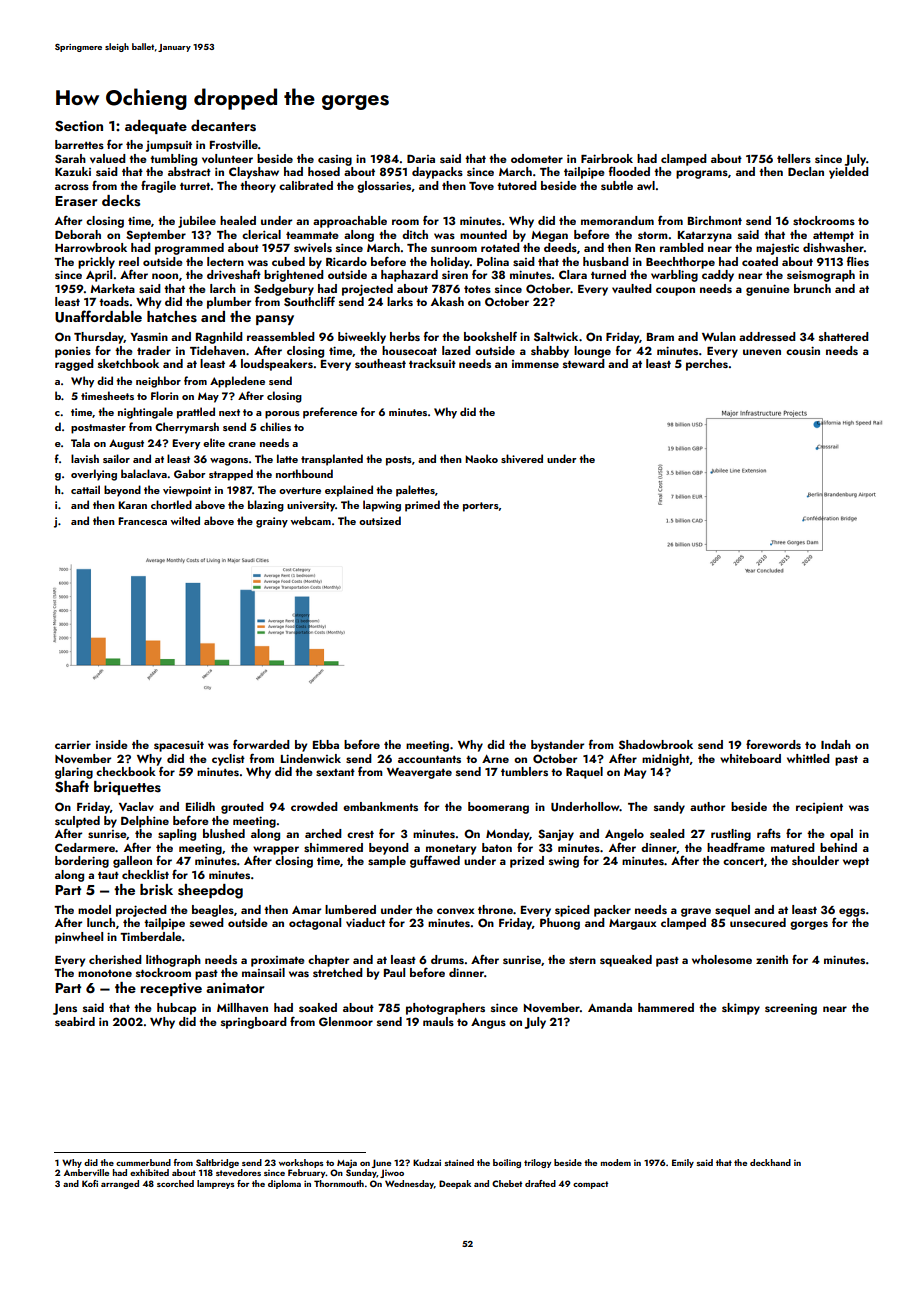  What do you see at coordinates (794, 158) in the screenshot?
I see `tellers` at bounding box center [794, 158].
